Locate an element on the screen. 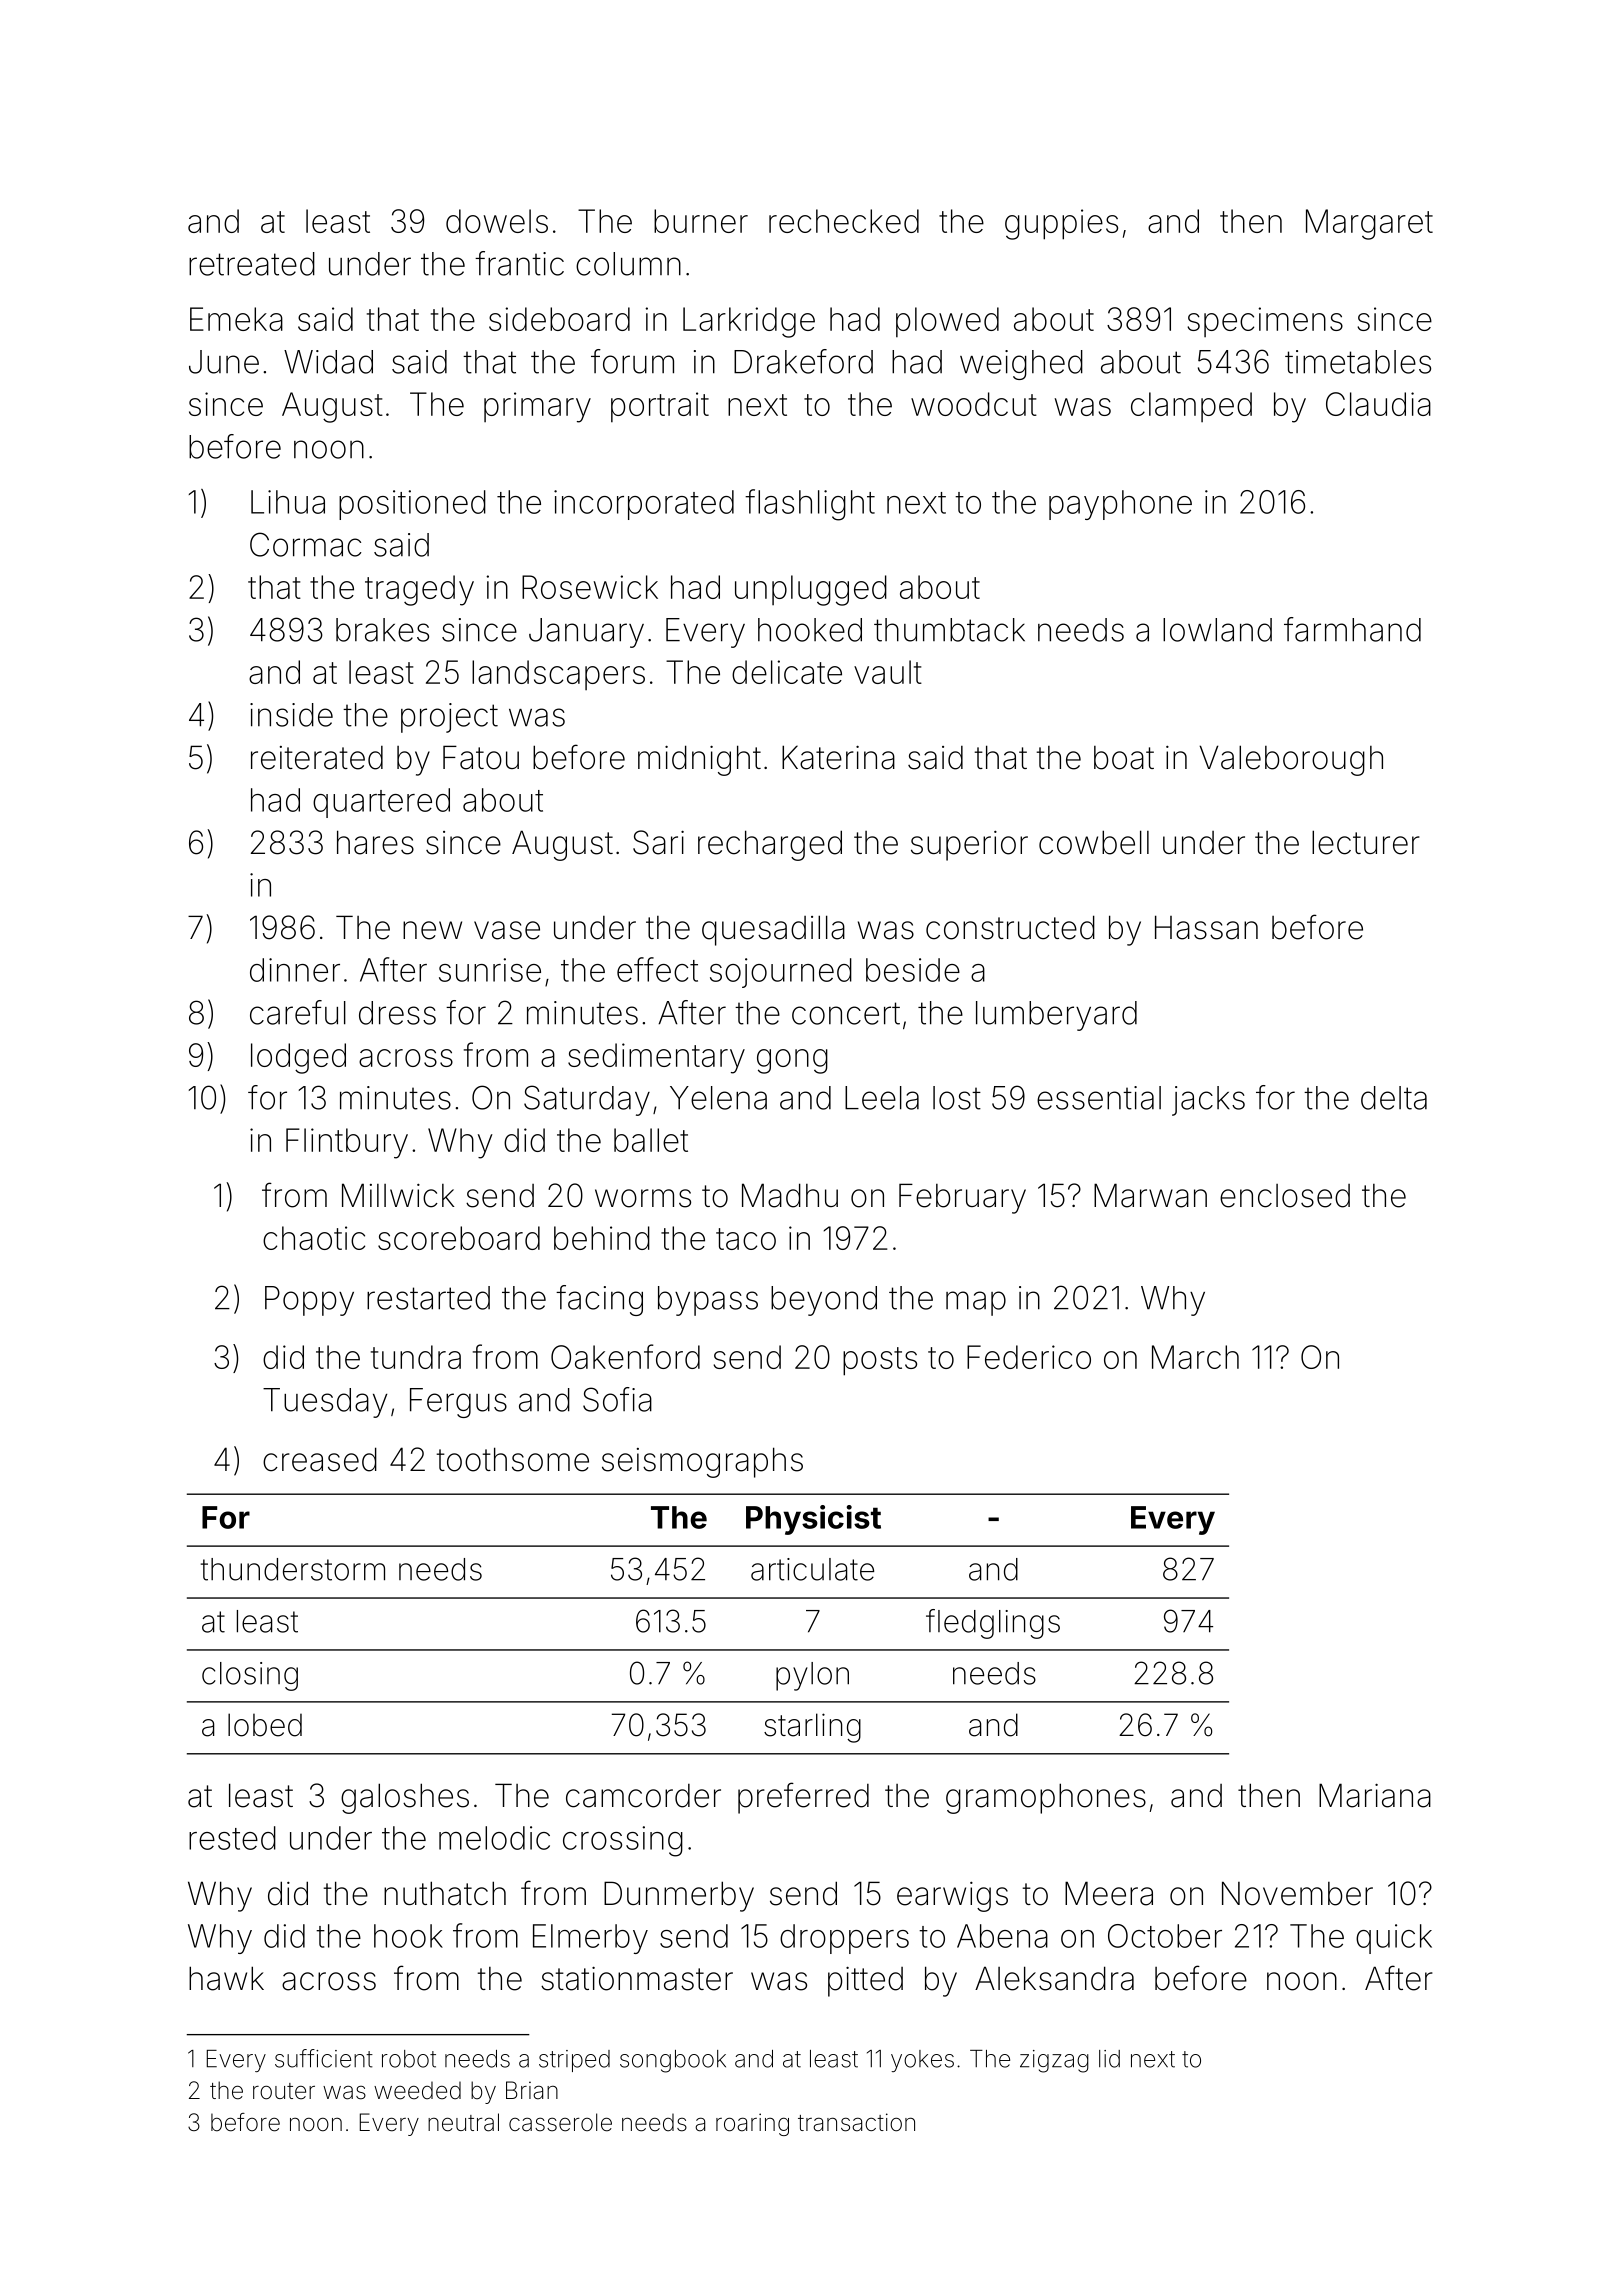 This screenshot has width=1620, height=2292. toothsome is located at coordinates (513, 1459).
